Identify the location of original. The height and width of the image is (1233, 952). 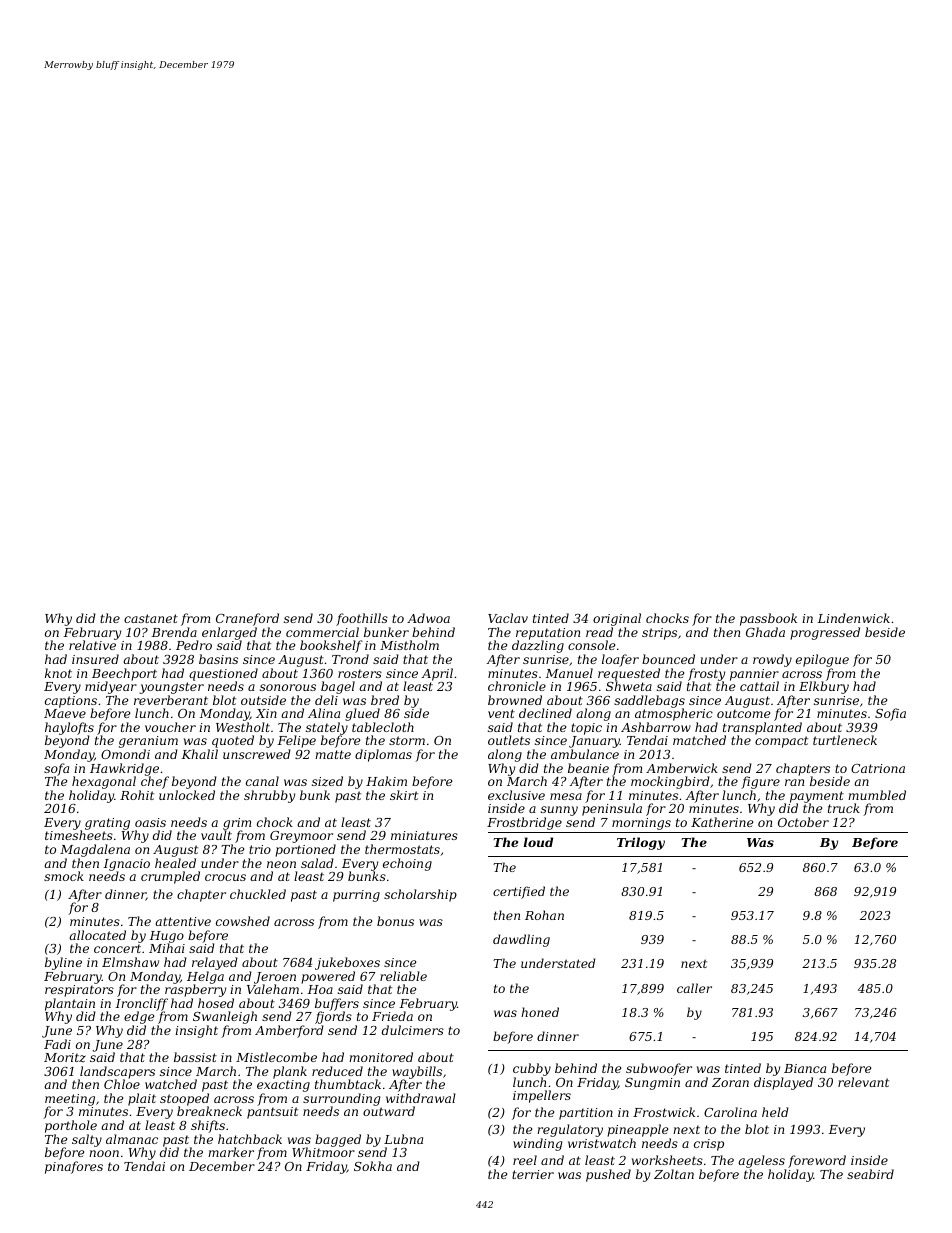
(617, 619).
